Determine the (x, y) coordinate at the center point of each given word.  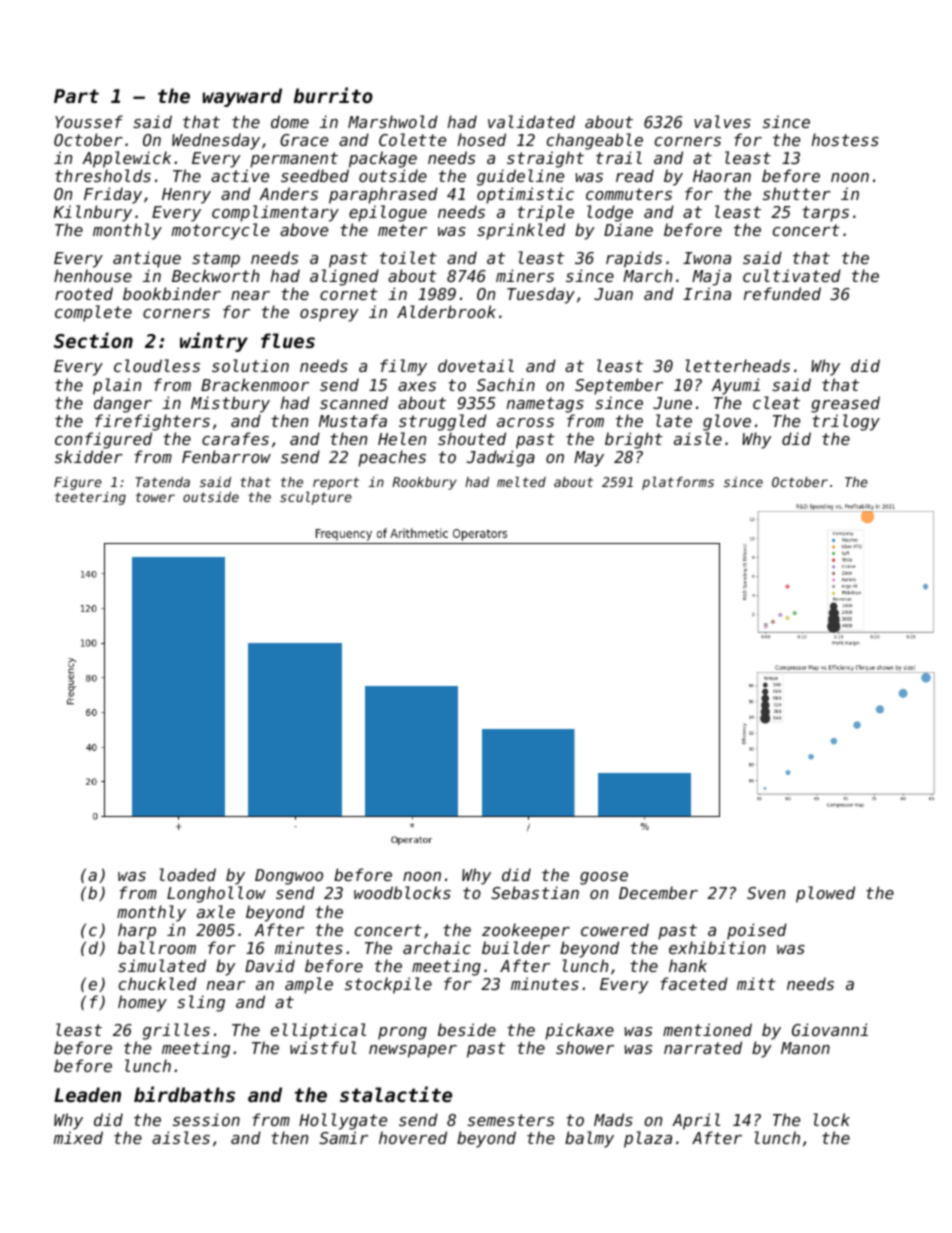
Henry (186, 196)
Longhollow (216, 894)
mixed (78, 1137)
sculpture (316, 498)
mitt (756, 983)
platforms (678, 483)
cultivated (792, 275)
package (383, 159)
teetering (90, 498)
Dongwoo (289, 877)
